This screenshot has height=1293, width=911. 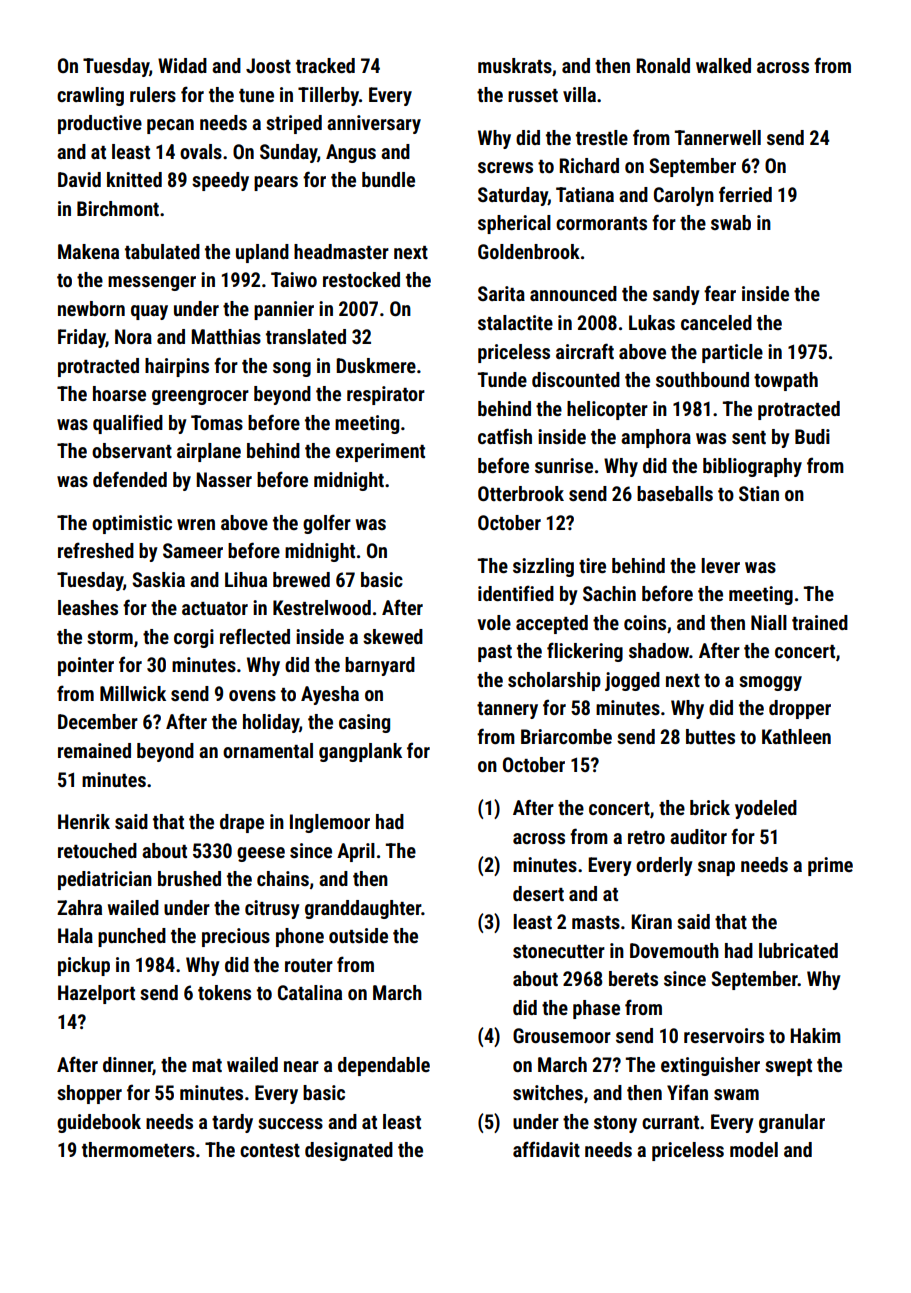 What do you see at coordinates (664, 866) in the screenshot?
I see `orderly` at bounding box center [664, 866].
